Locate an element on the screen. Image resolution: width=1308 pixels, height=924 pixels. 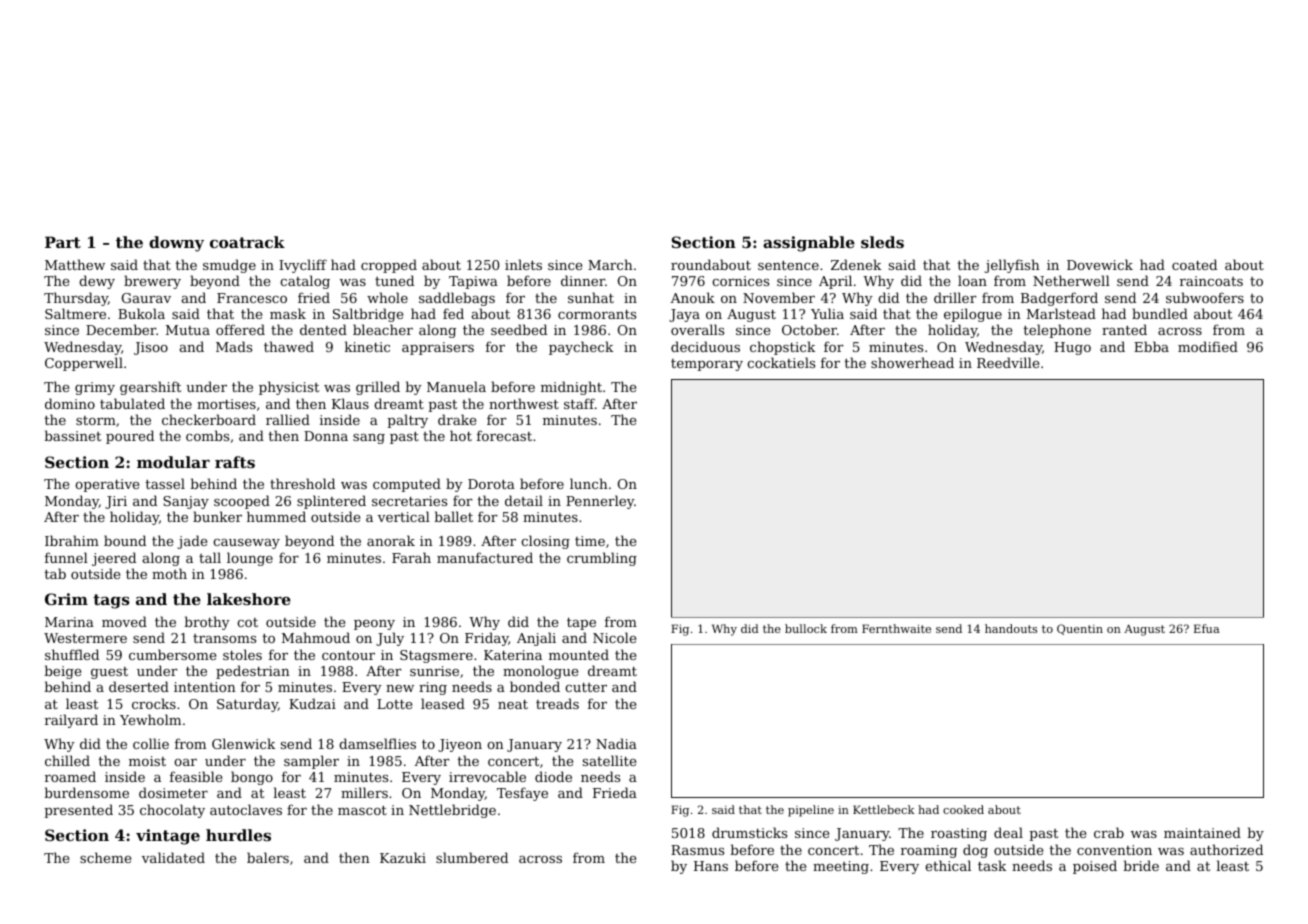
inlets is located at coordinates (523, 264).
